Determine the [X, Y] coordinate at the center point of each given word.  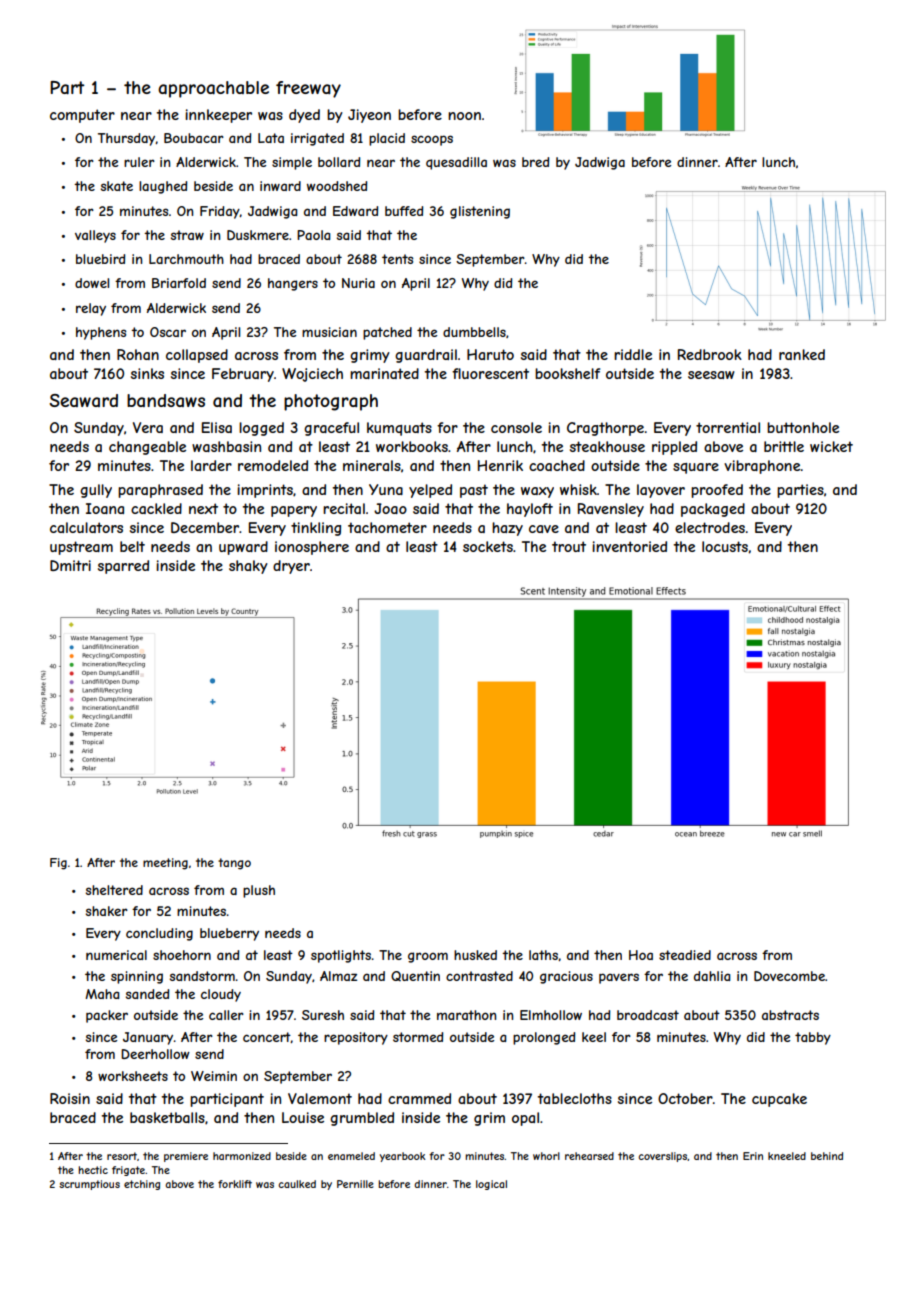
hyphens [101, 333]
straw [187, 235]
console [516, 427]
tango [234, 864]
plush [259, 891]
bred [535, 162]
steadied [685, 955]
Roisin [70, 1098]
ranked [802, 354]
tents [397, 259]
